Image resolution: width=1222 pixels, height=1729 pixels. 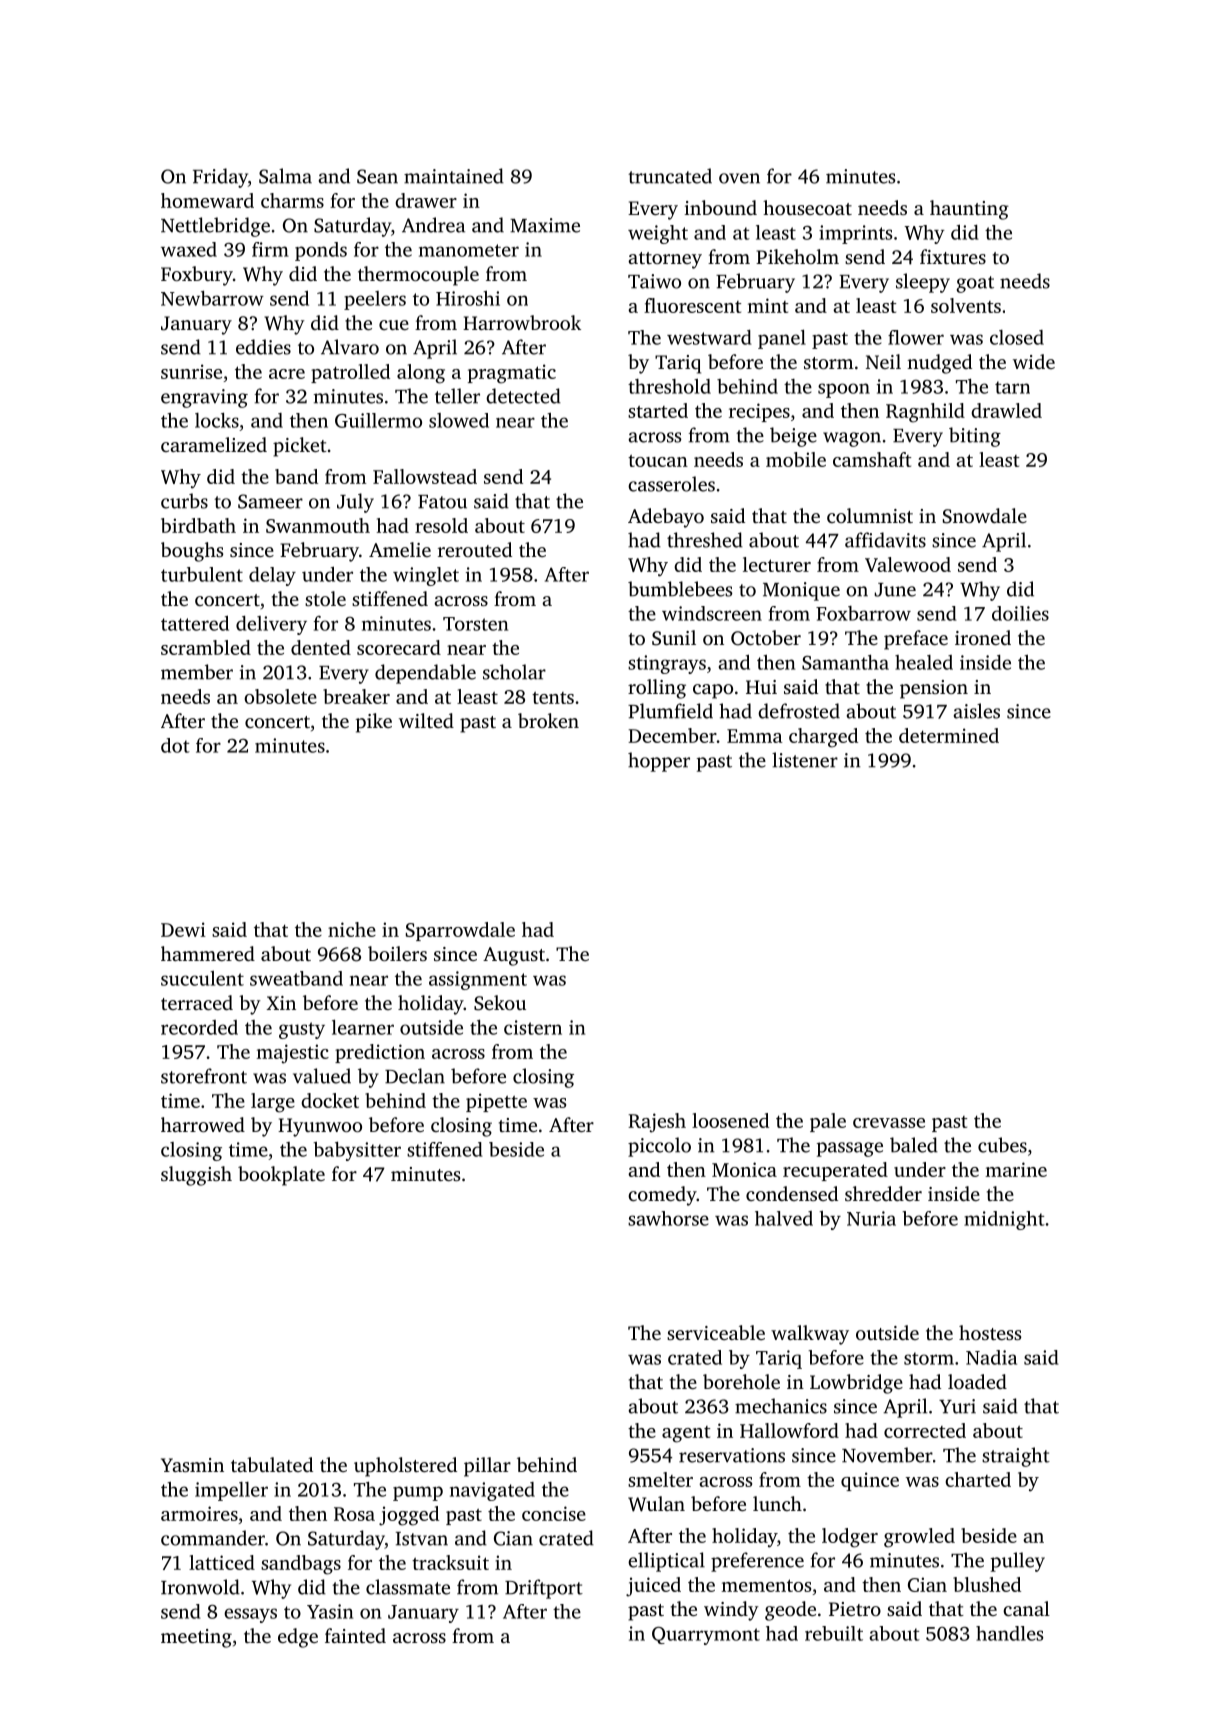 I want to click on cubes, so click(x=1002, y=1145).
